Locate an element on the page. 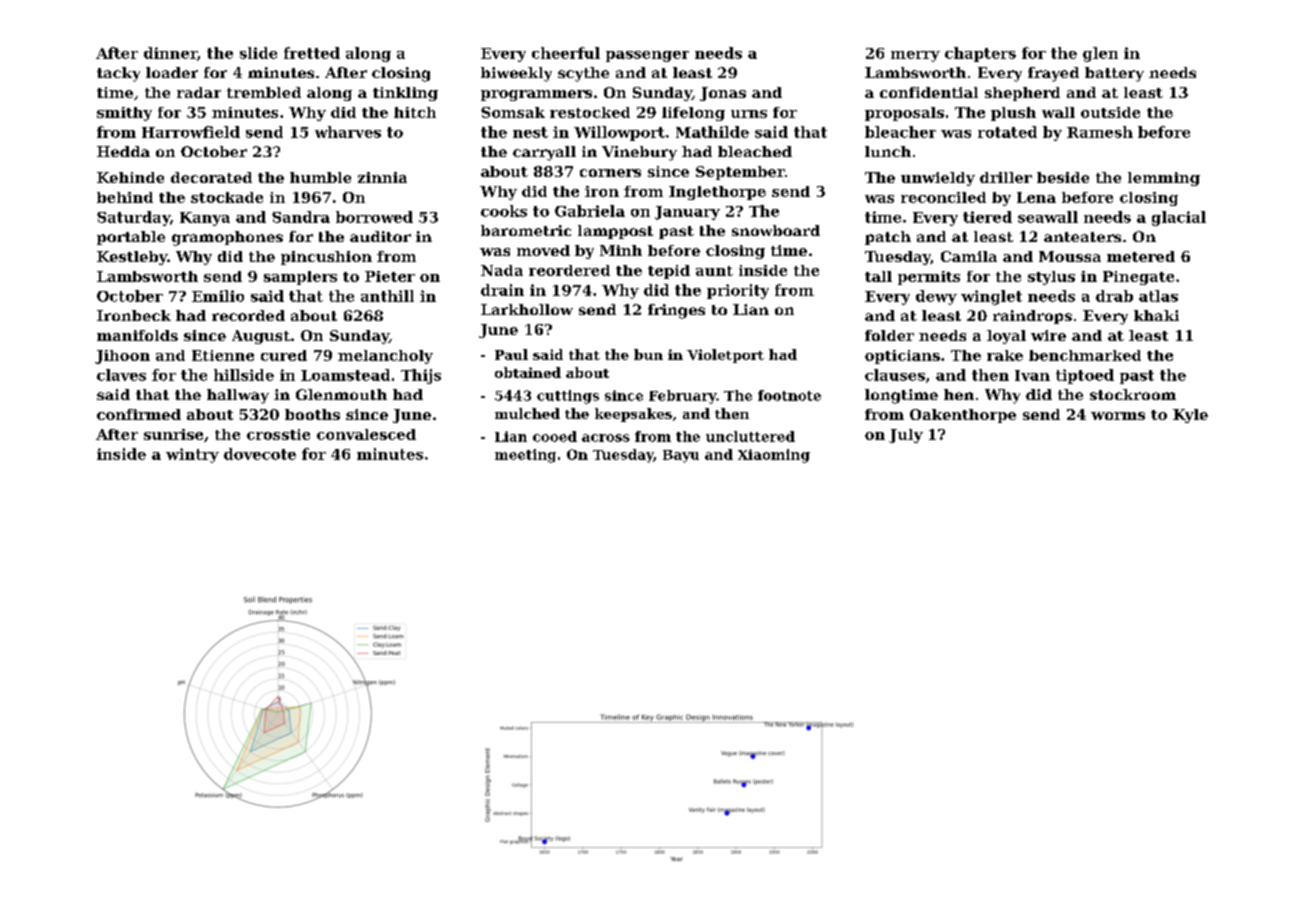 The width and height of the image is (1308, 924). dinner is located at coordinates (170, 53).
